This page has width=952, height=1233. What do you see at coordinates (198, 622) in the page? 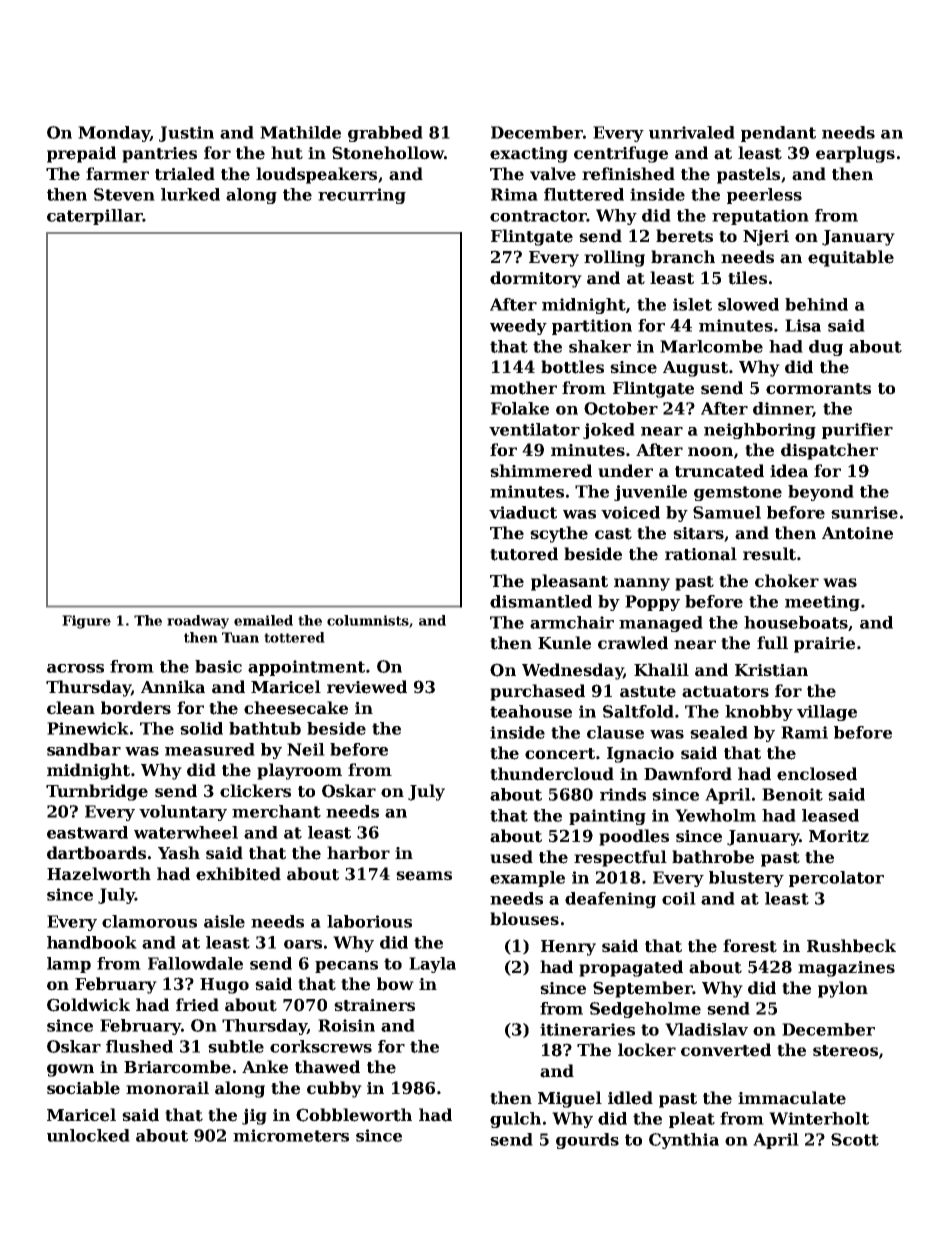
I see `roadway` at bounding box center [198, 622].
